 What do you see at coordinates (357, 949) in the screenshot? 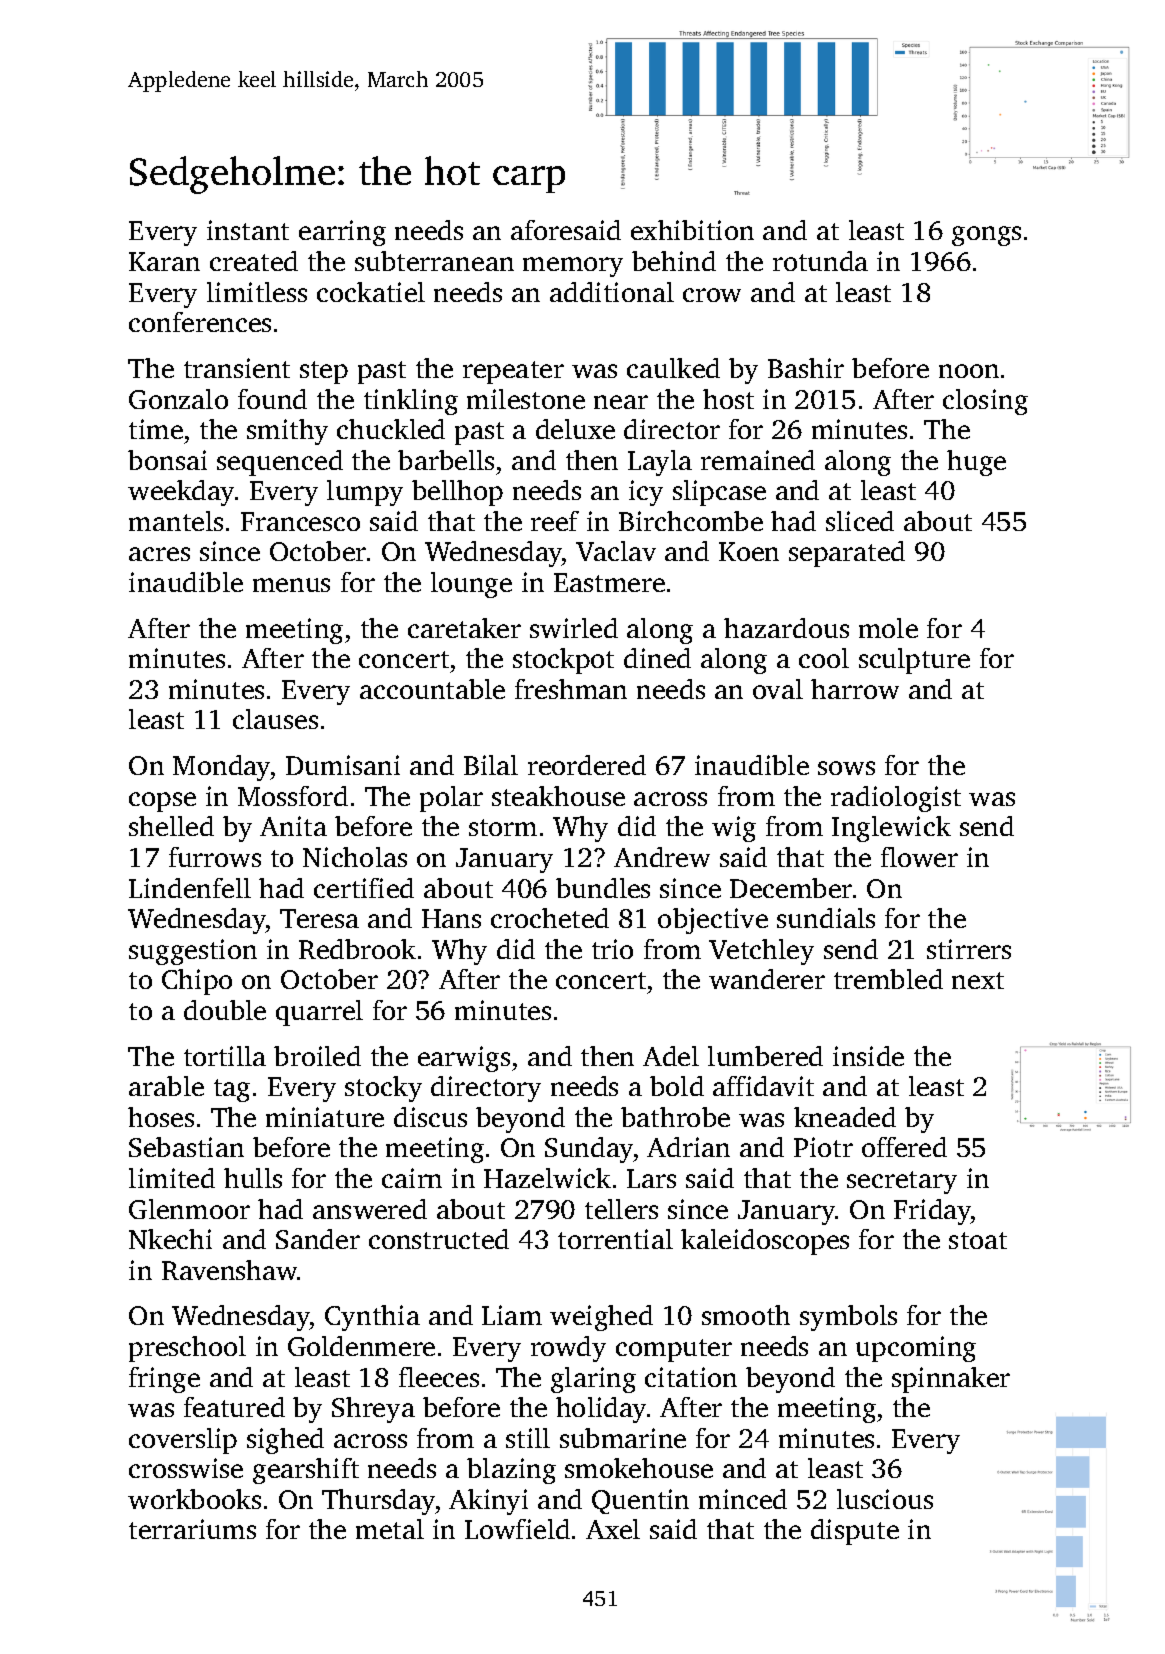
I see `Redbrook` at bounding box center [357, 949].
